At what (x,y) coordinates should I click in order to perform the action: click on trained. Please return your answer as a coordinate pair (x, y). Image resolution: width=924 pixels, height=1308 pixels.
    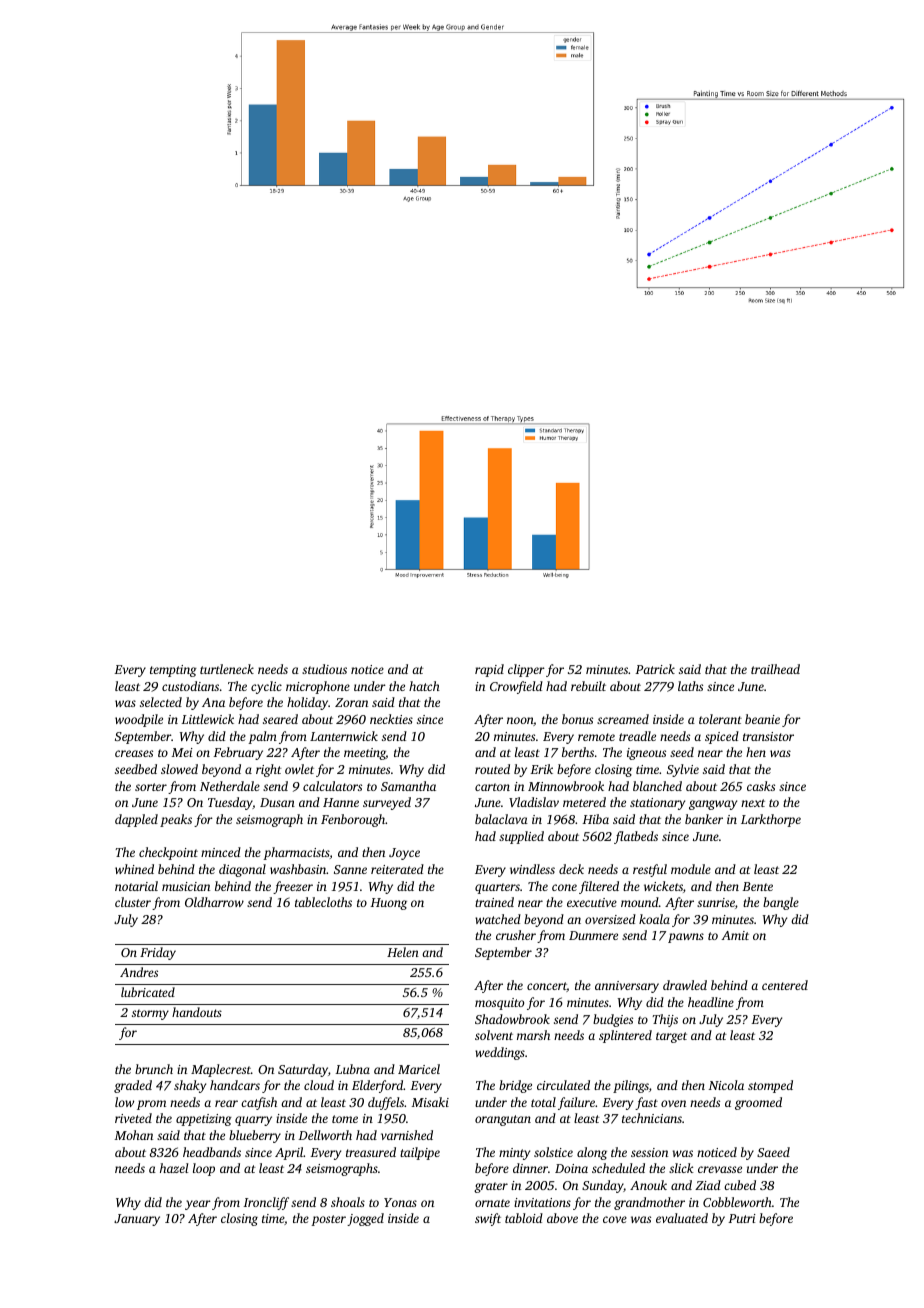
    Looking at the image, I should click on (494, 902).
